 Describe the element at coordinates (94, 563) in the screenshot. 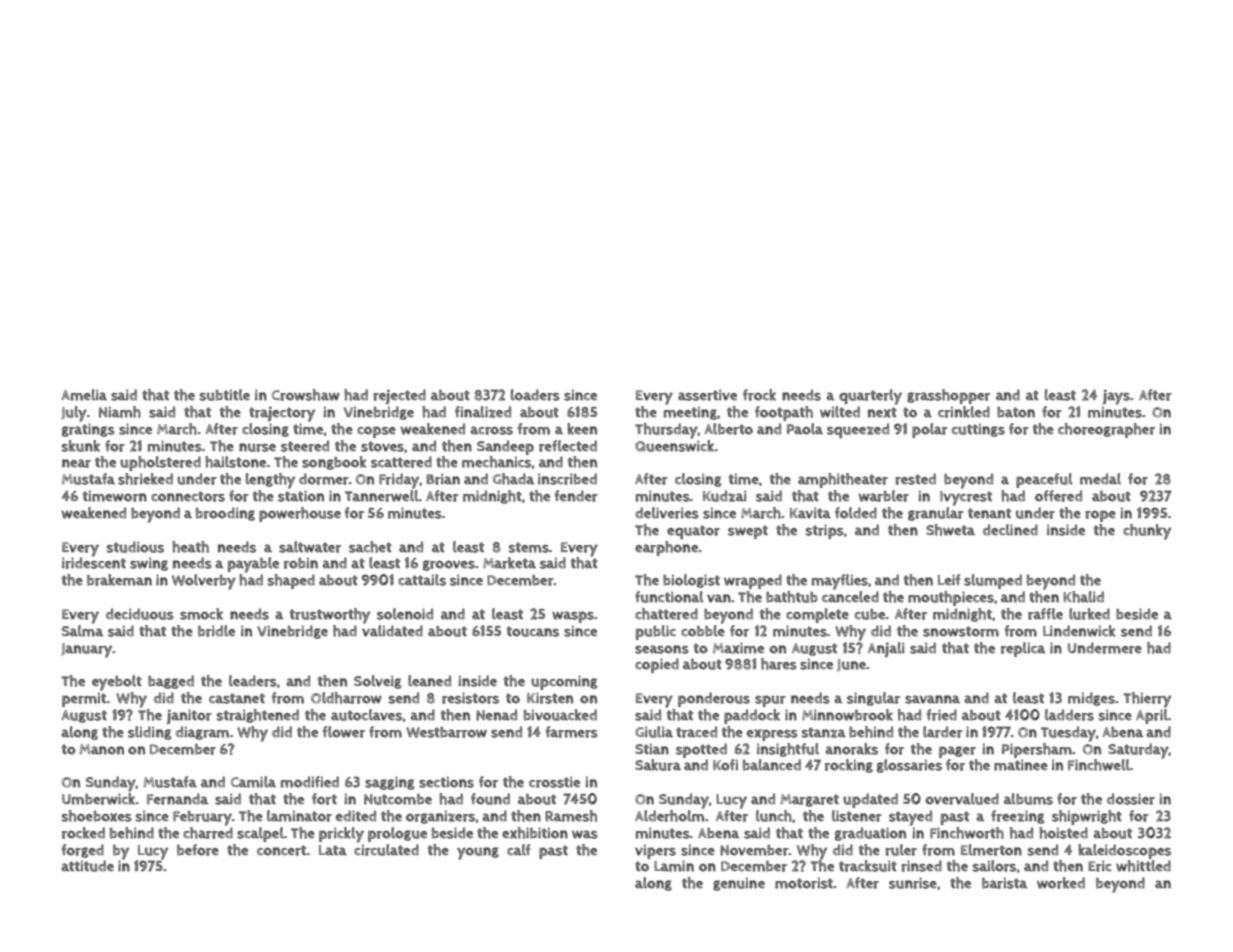

I see `iridescent` at that location.
